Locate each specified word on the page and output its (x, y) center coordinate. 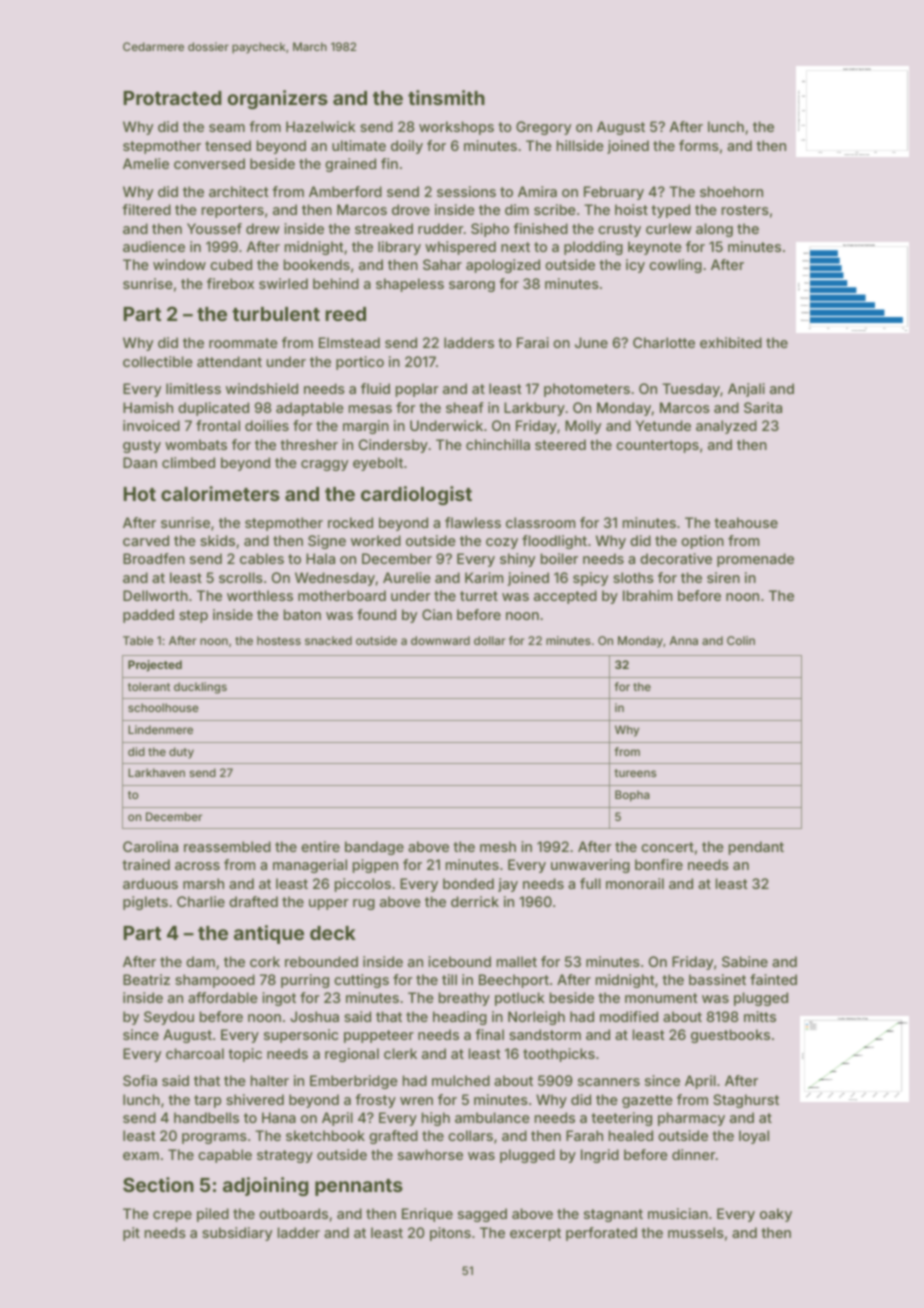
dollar (489, 640)
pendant (756, 848)
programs (214, 1138)
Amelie (146, 163)
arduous (150, 883)
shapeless (410, 285)
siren (723, 577)
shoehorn (731, 191)
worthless (260, 595)
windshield (262, 388)
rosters (745, 210)
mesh (498, 846)
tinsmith (446, 97)
